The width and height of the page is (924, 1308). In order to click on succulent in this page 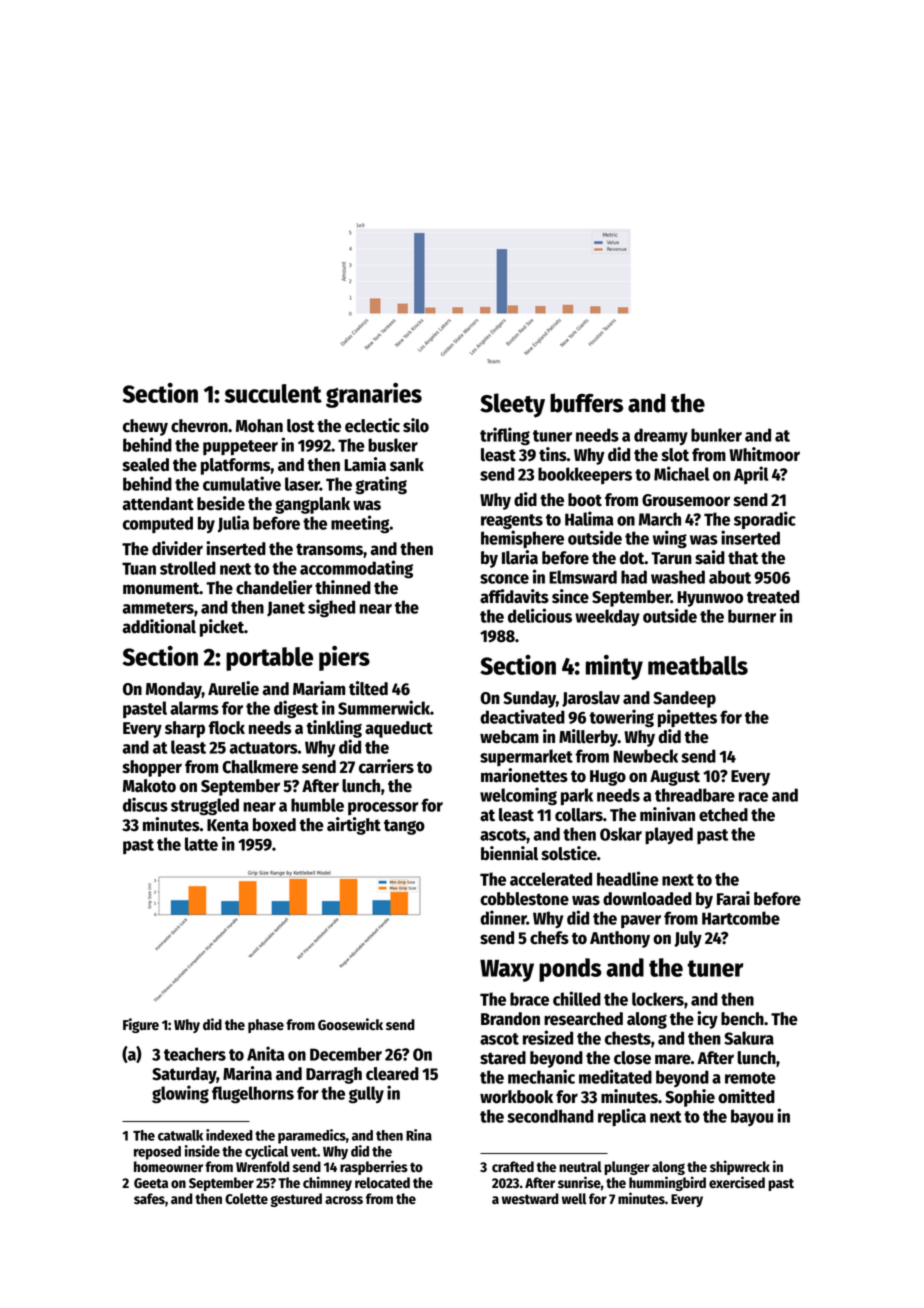, I will do `click(273, 393)`.
